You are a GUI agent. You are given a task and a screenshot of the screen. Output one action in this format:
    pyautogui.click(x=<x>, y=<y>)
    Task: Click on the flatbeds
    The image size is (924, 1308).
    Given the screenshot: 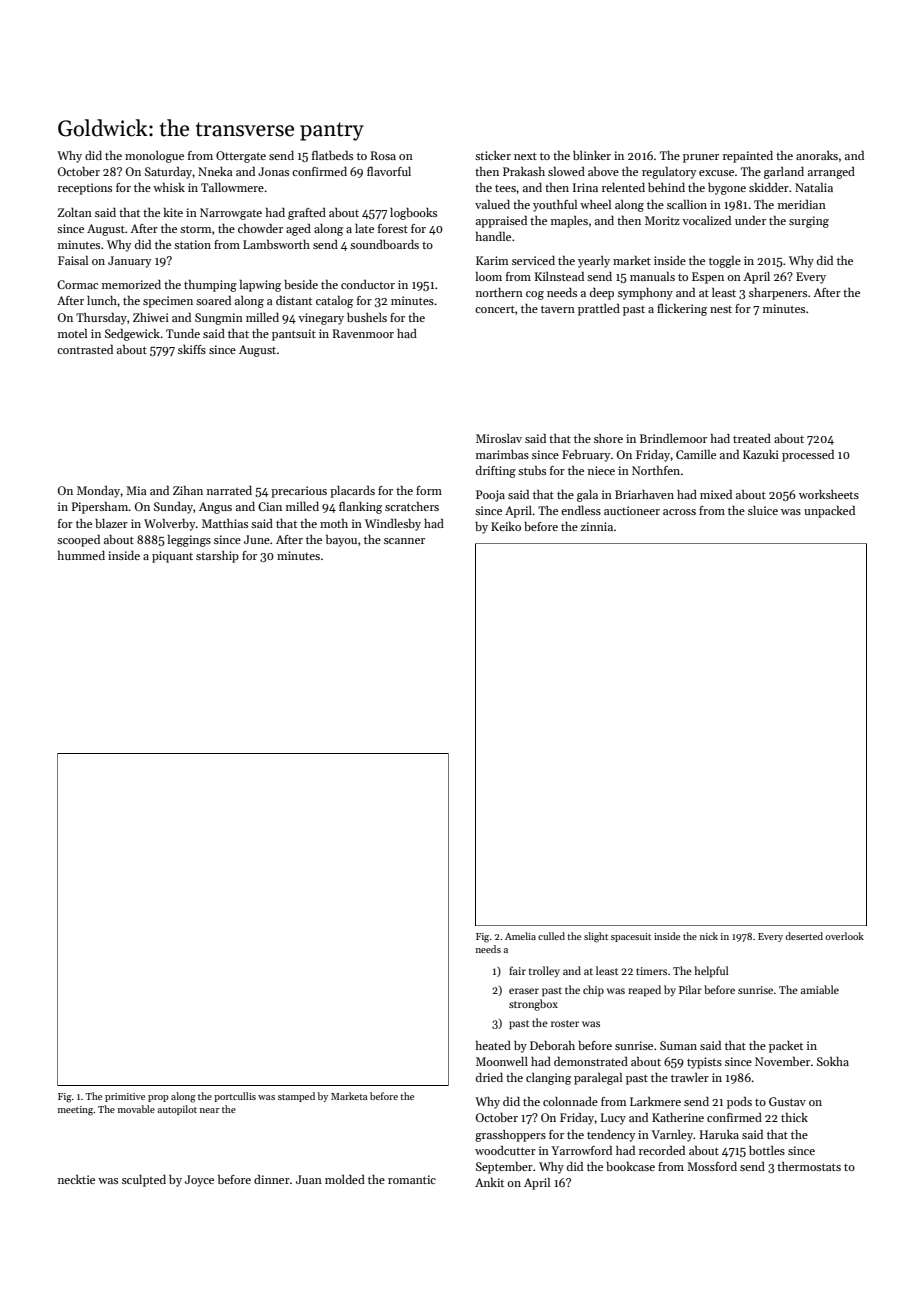 What is the action you would take?
    pyautogui.click(x=332, y=155)
